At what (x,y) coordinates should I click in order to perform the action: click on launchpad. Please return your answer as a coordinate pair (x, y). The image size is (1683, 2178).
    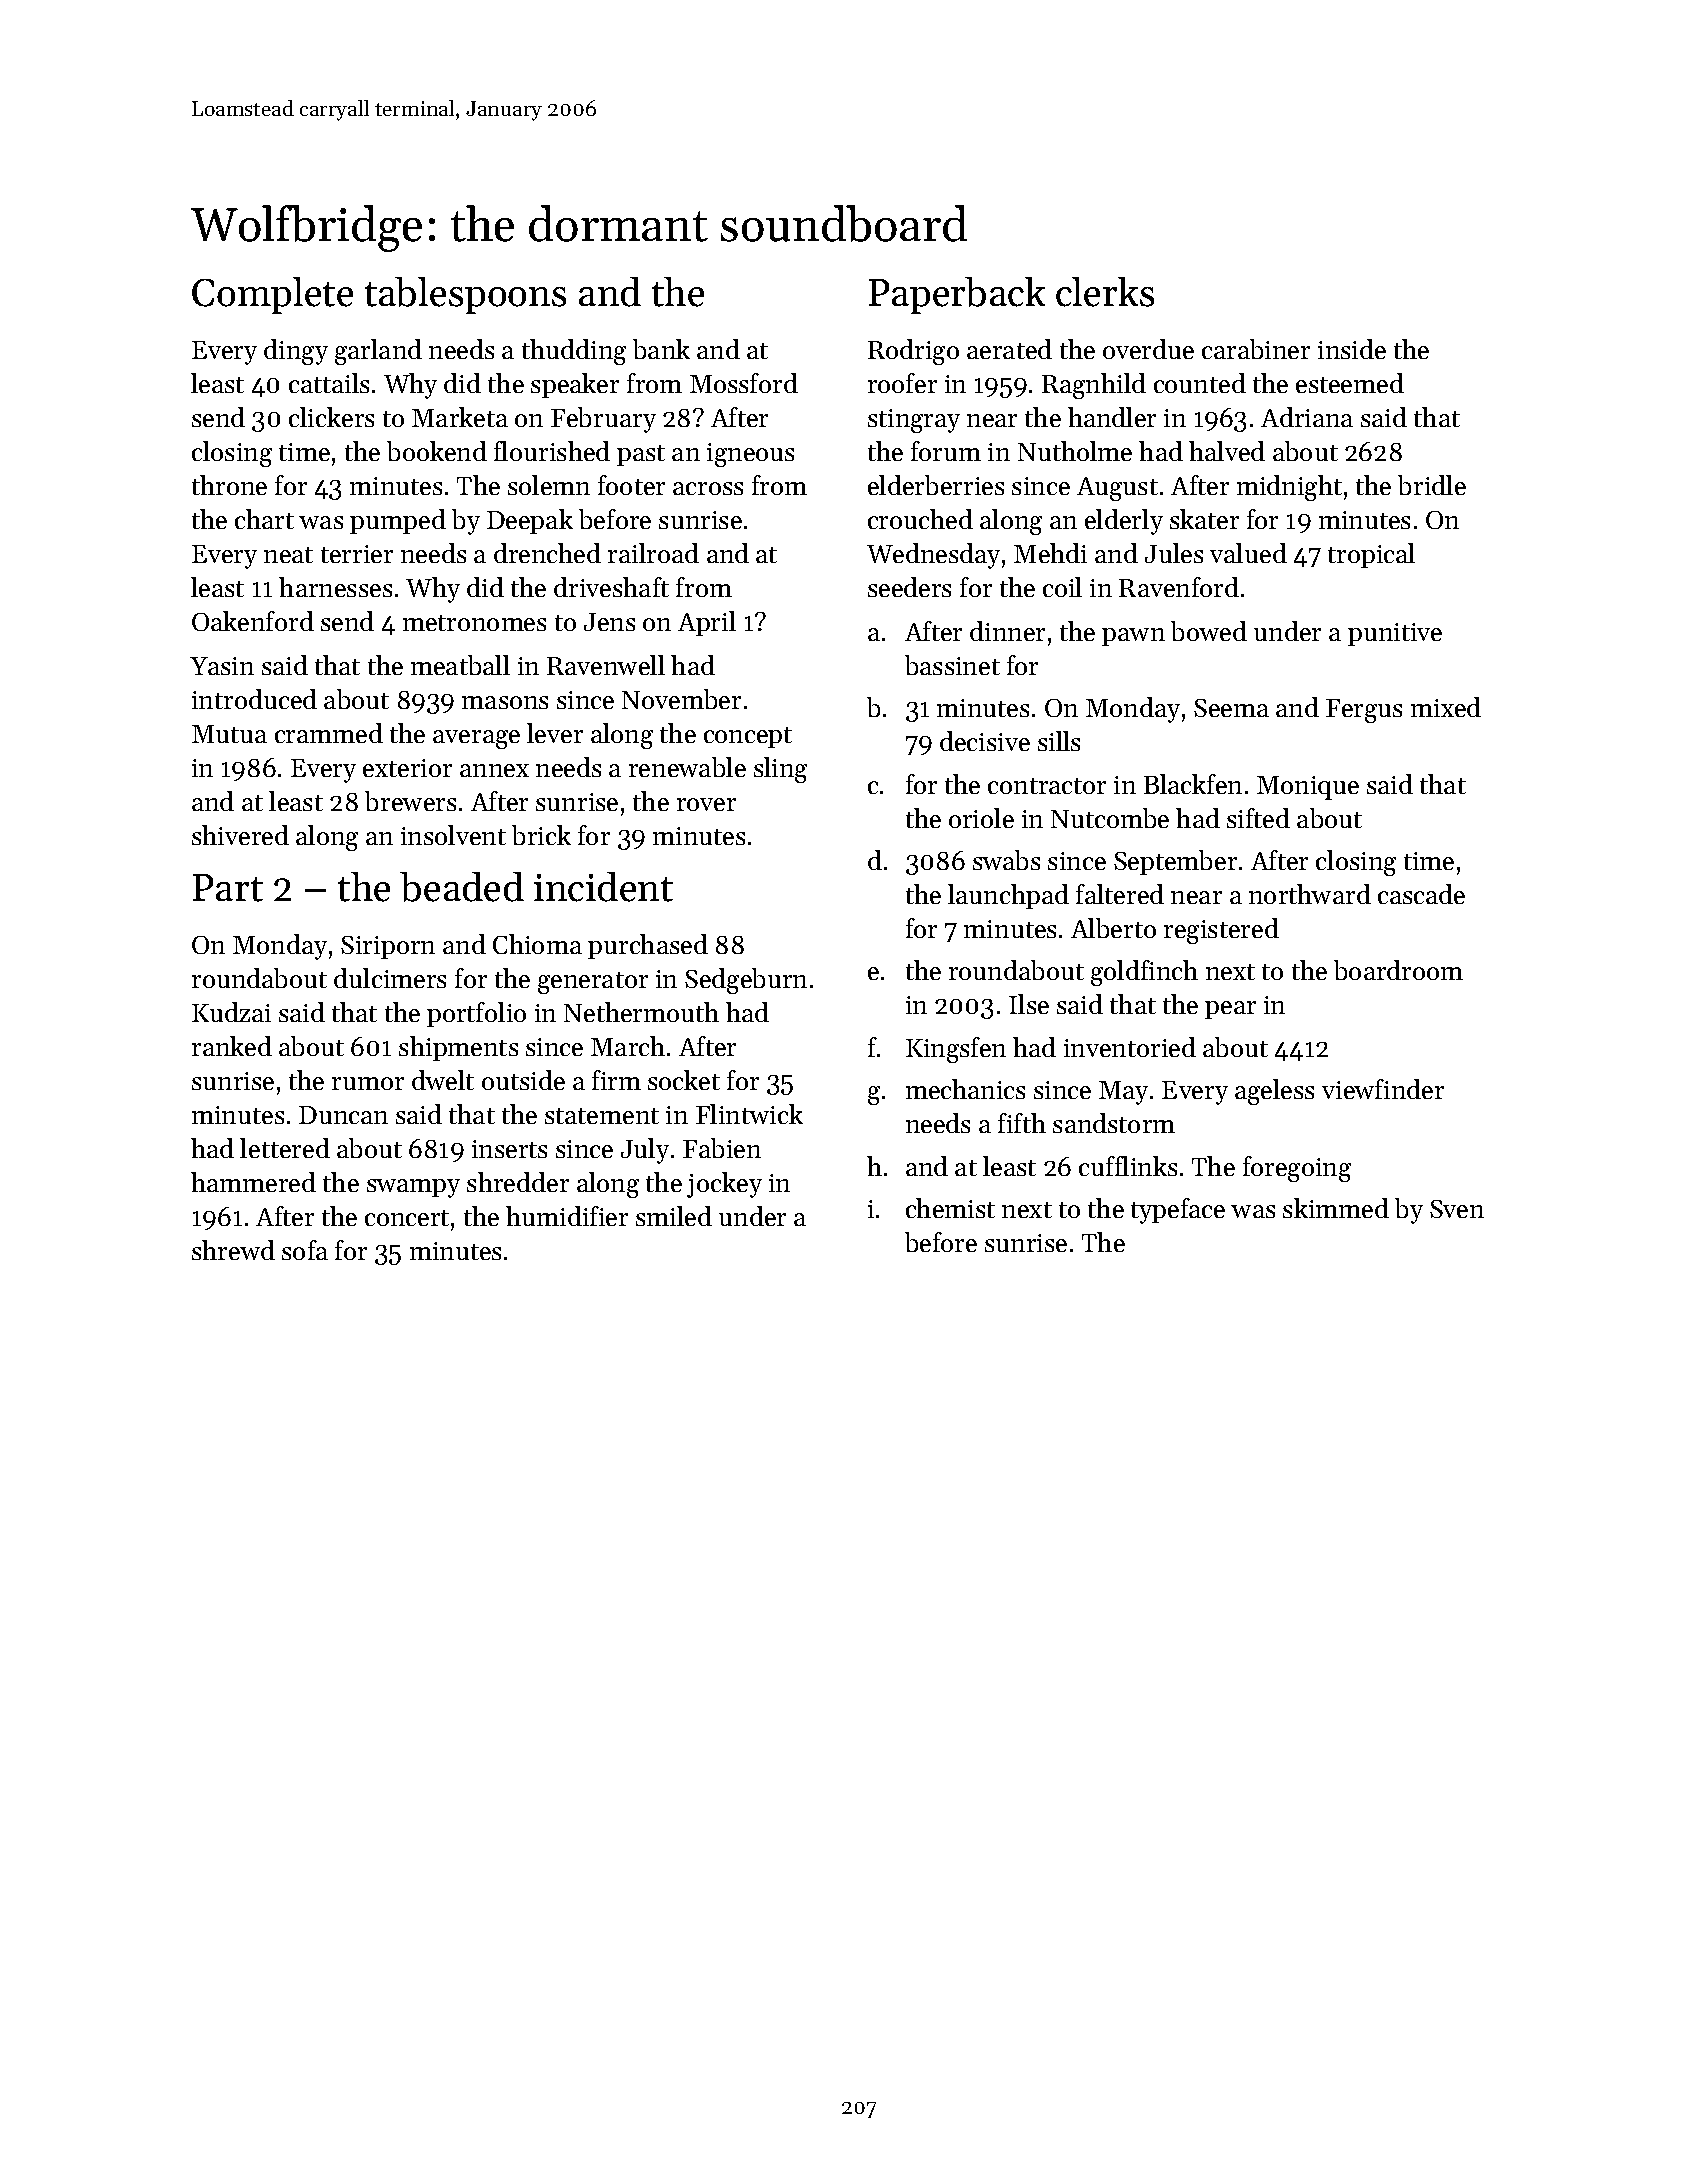
    Looking at the image, I should click on (1008, 896).
